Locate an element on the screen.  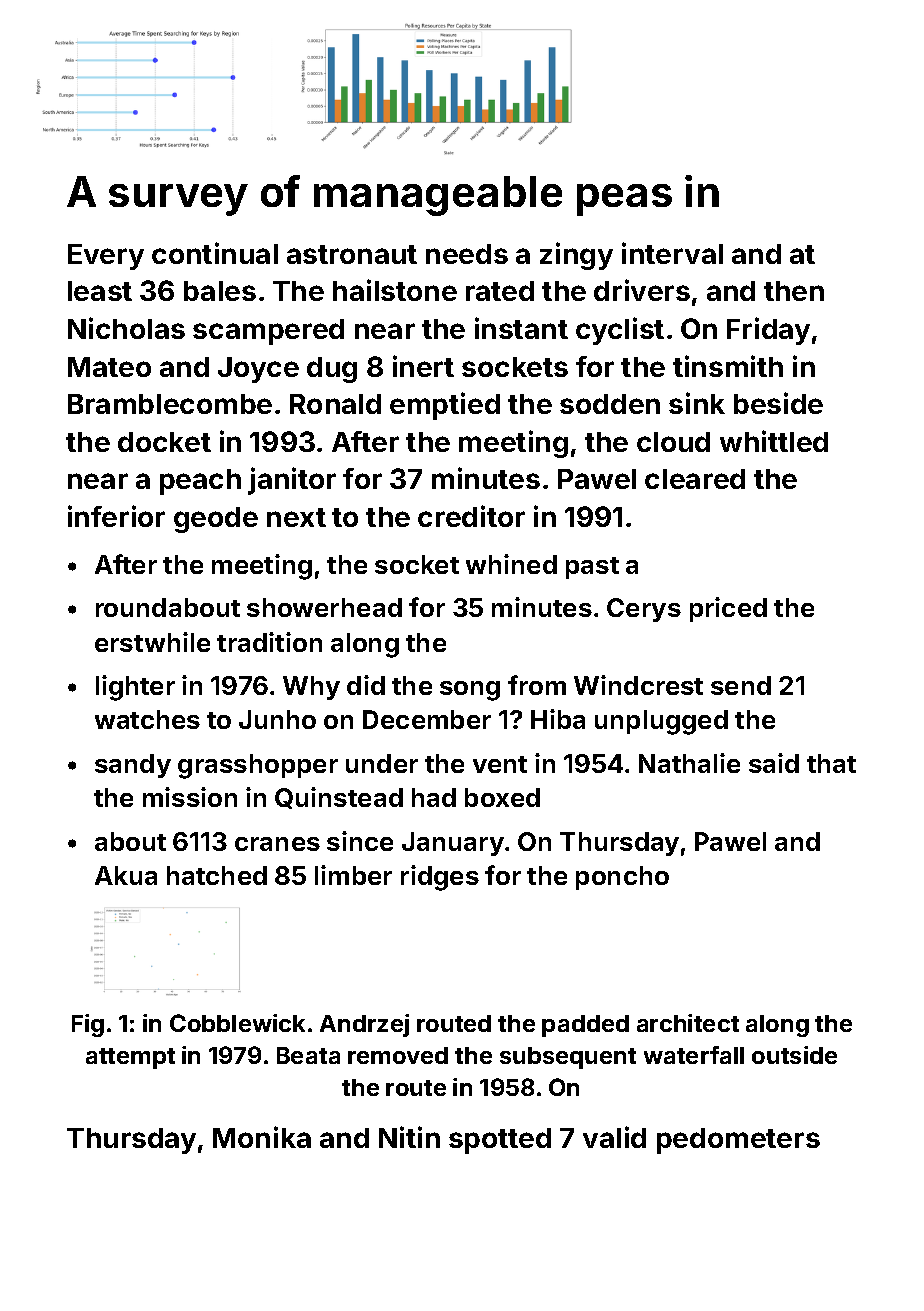
hatched is located at coordinates (217, 875).
